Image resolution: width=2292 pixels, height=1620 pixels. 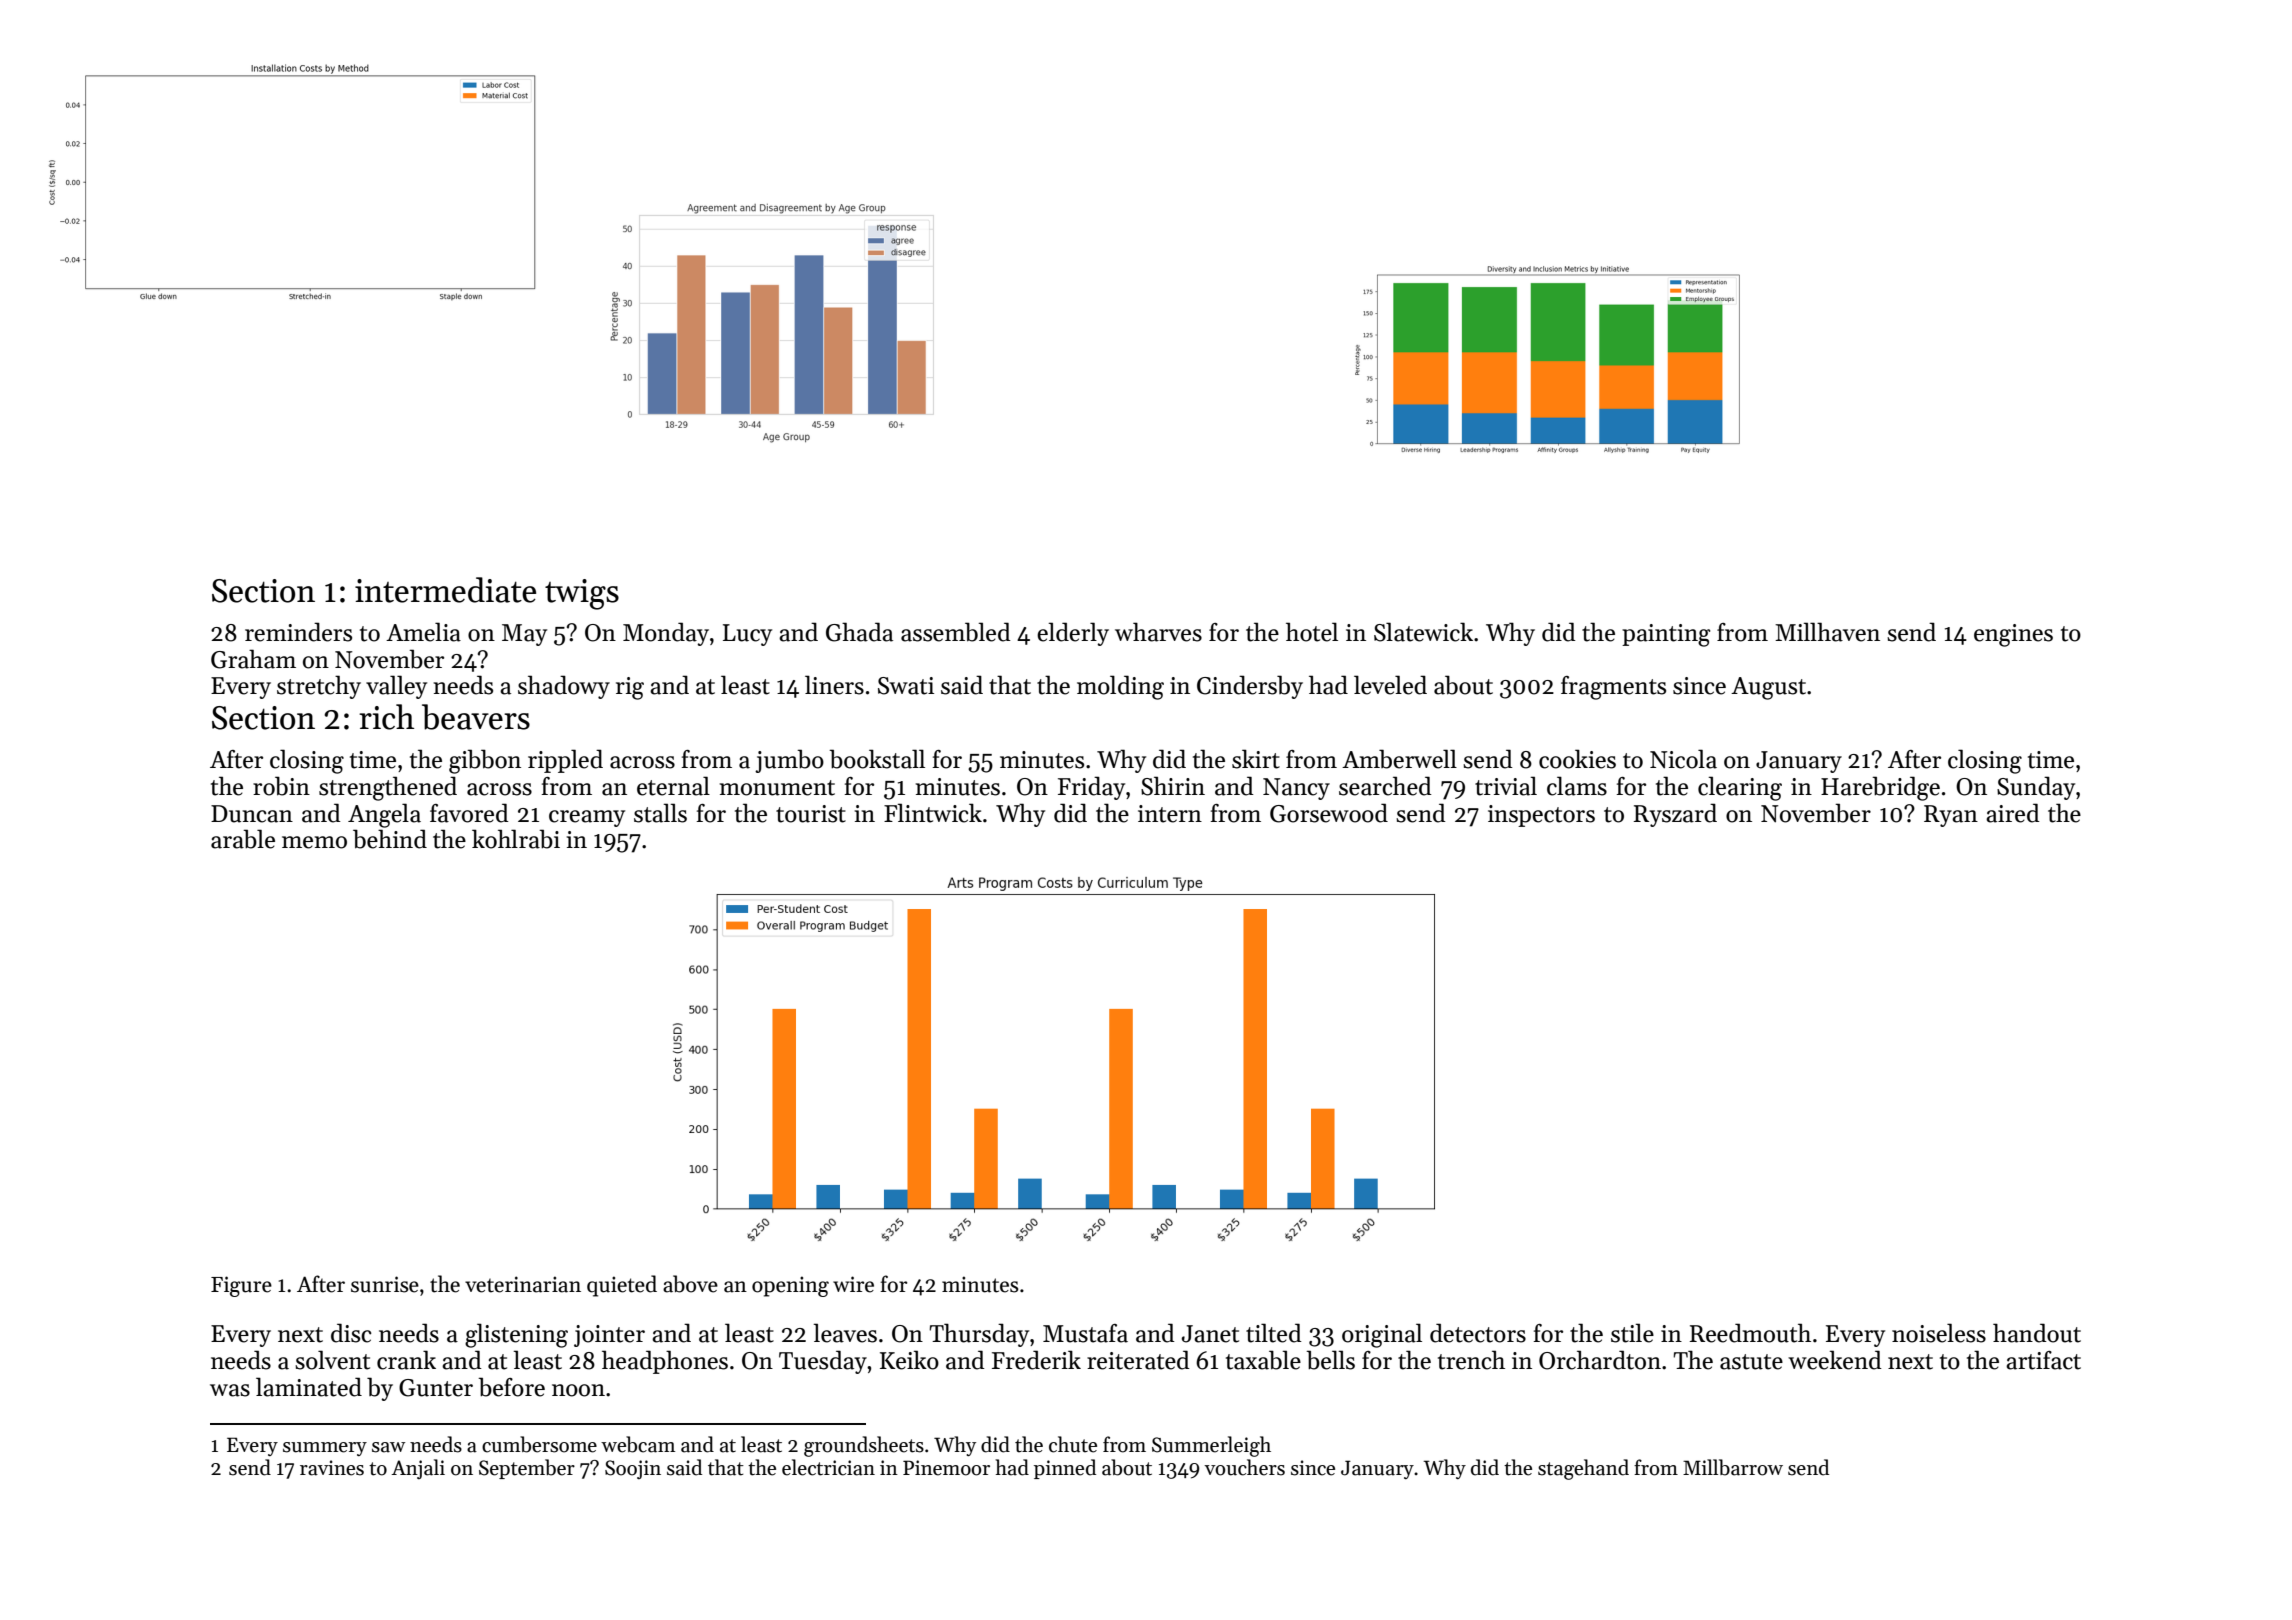 What do you see at coordinates (332, 1468) in the image?
I see `ravines` at bounding box center [332, 1468].
